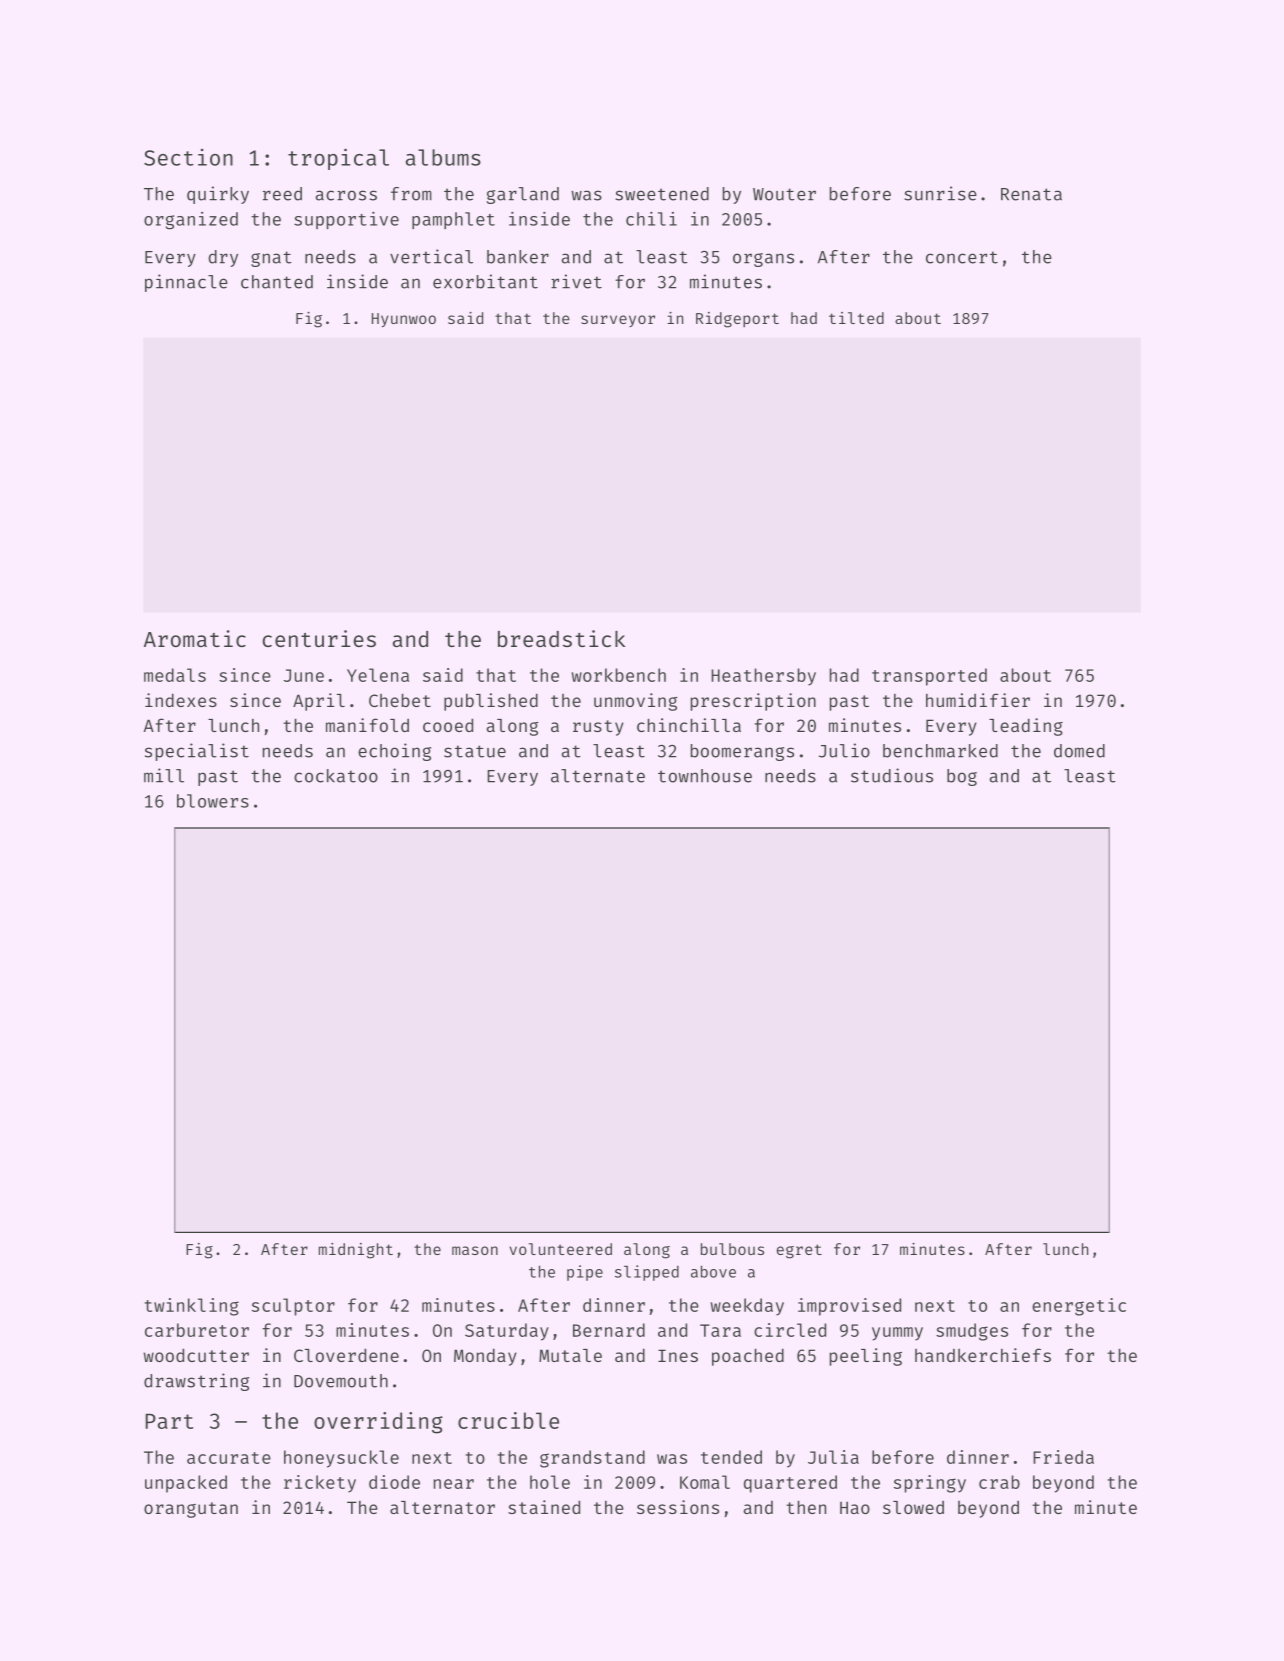  What do you see at coordinates (271, 259) in the screenshot?
I see `gnat` at bounding box center [271, 259].
